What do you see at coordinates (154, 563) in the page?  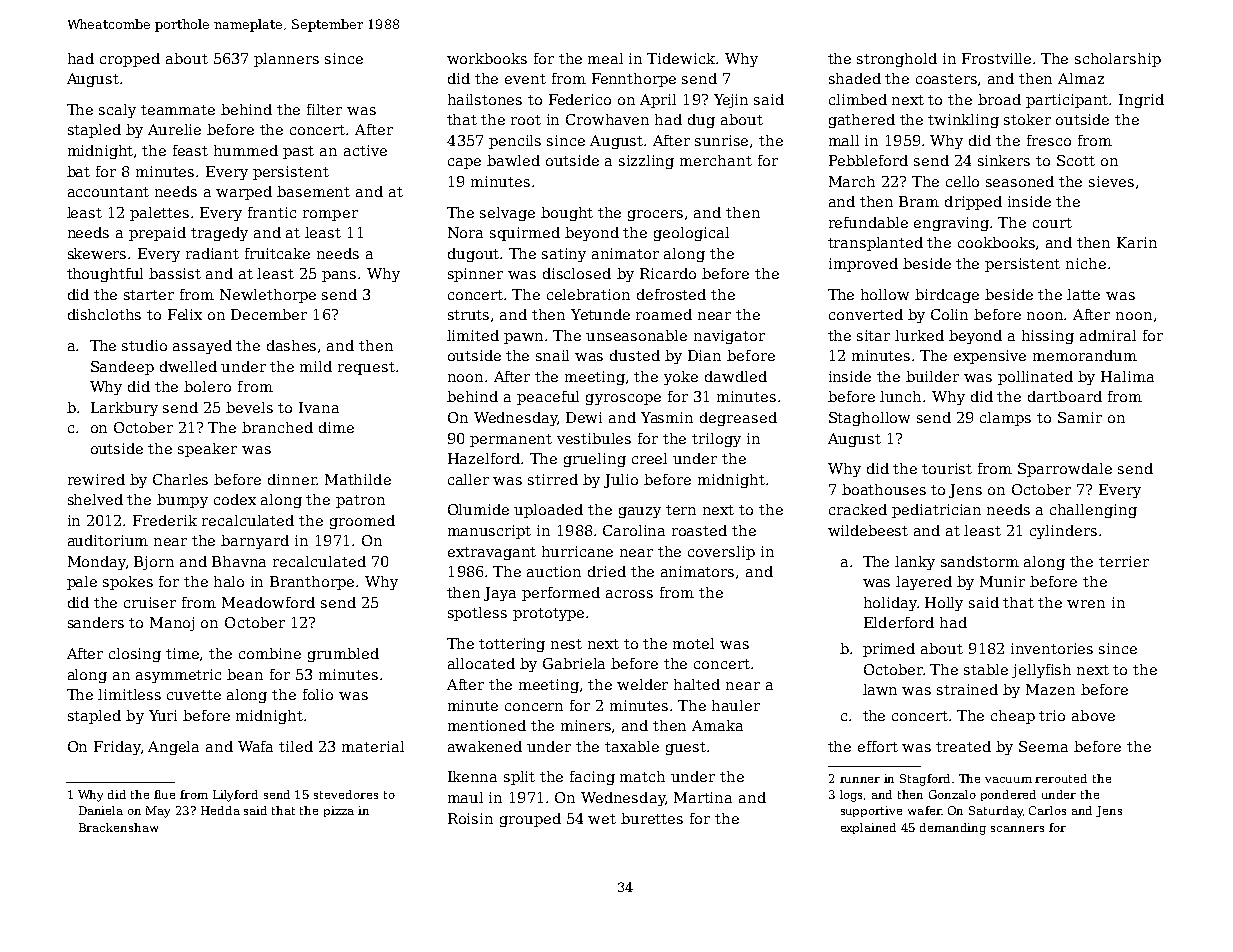 I see `Bjorn` at bounding box center [154, 563].
